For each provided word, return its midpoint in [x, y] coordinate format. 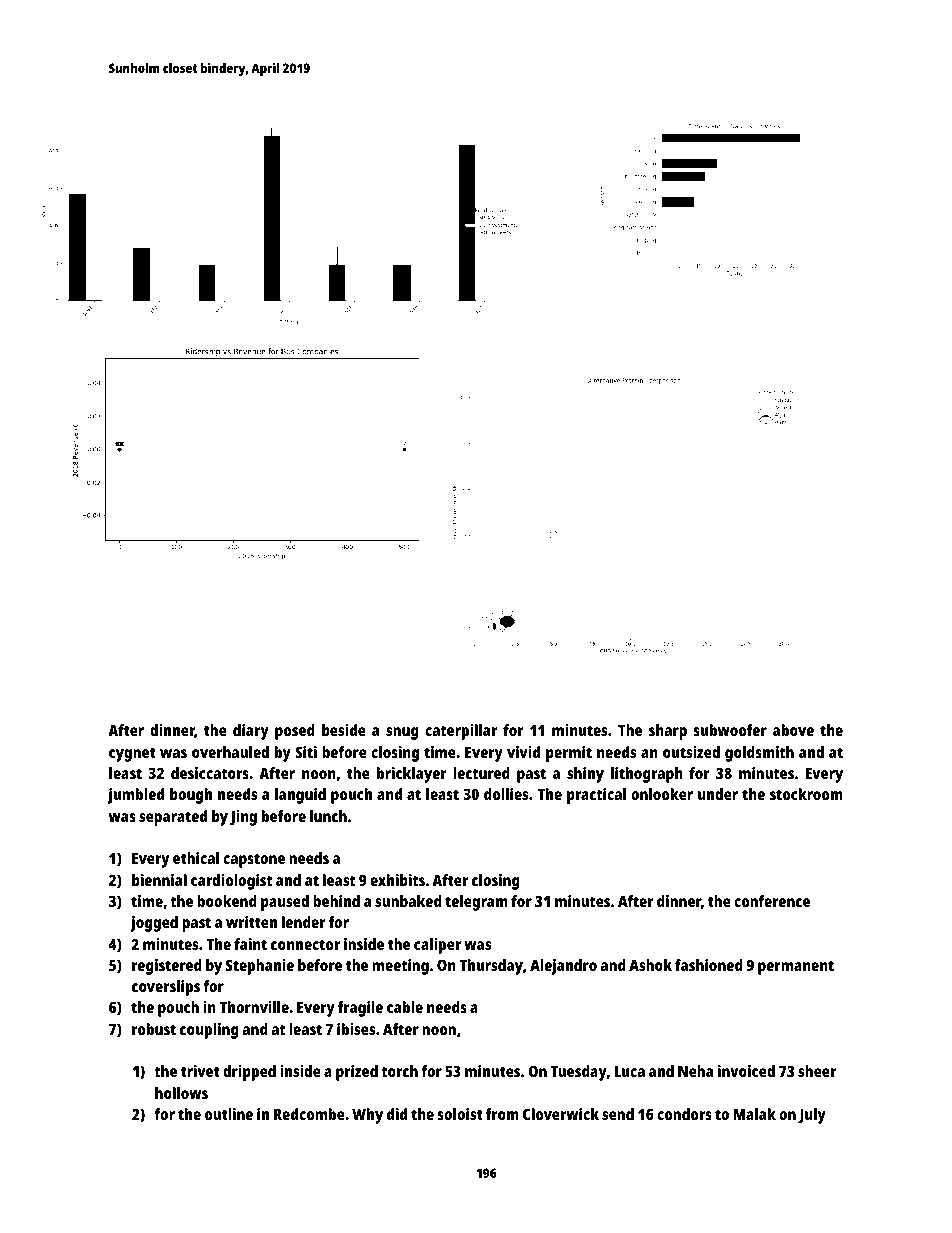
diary [251, 732]
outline [229, 1114]
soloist [460, 1114]
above [793, 730]
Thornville [254, 1007]
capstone [254, 860]
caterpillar [461, 732]
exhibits [397, 880]
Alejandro [563, 967]
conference [772, 901]
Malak [754, 1114]
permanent [796, 967]
